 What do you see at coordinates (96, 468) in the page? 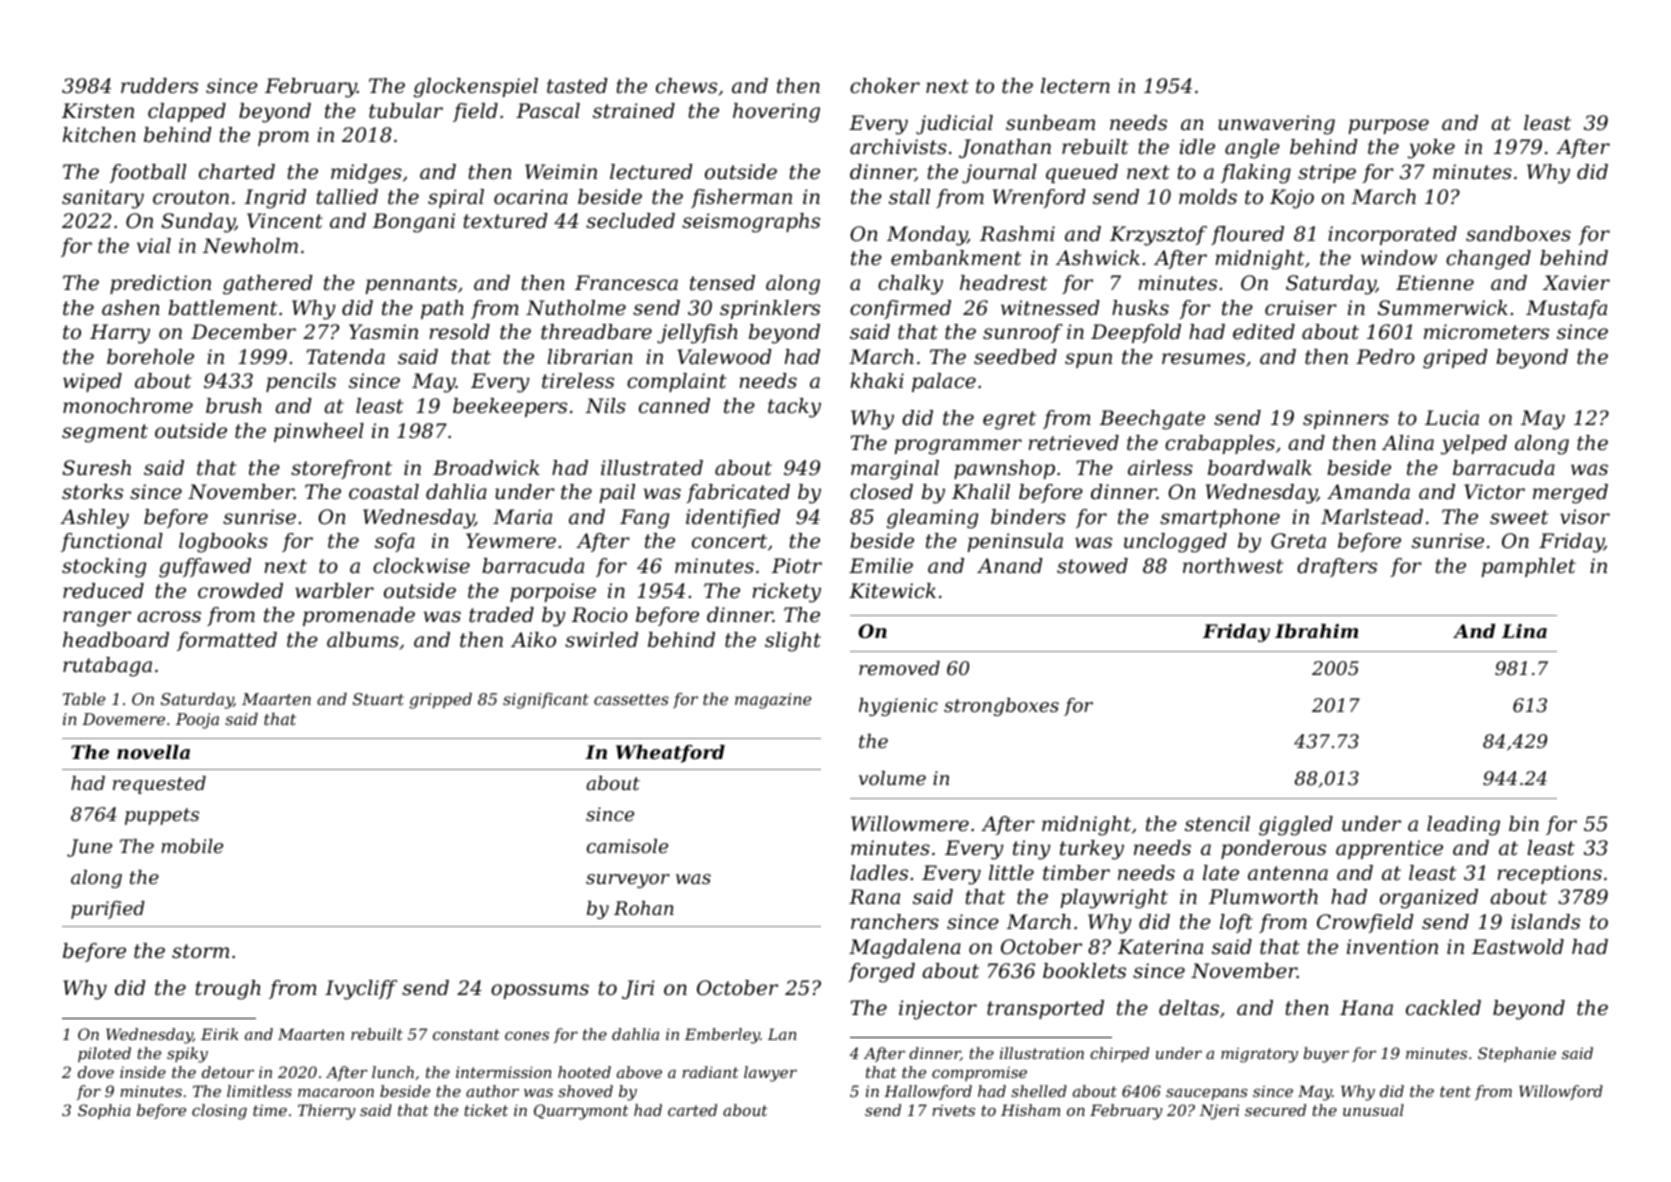
I see `Suresh` at bounding box center [96, 468].
